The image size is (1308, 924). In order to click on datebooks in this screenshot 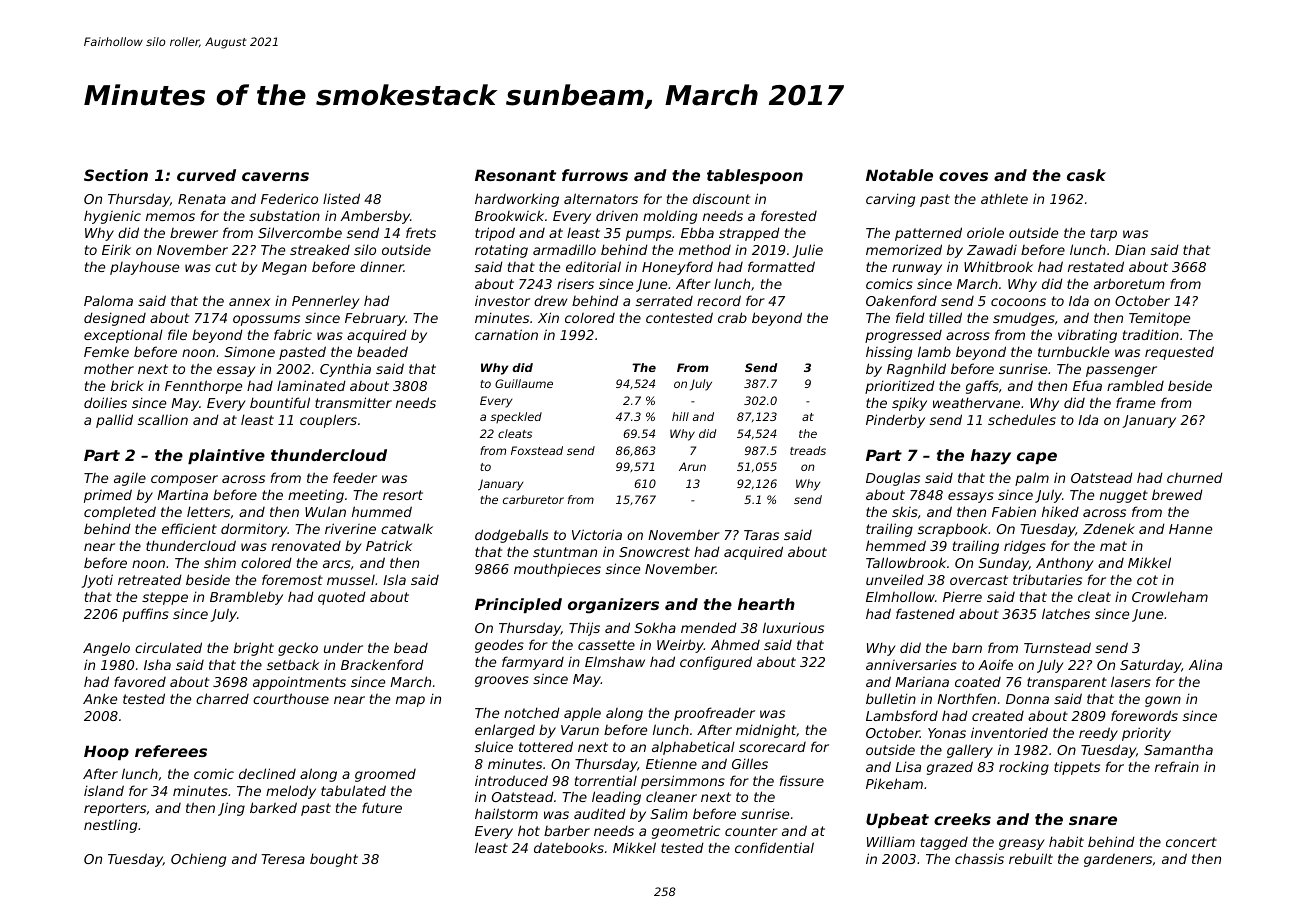, I will do `click(569, 847)`.
